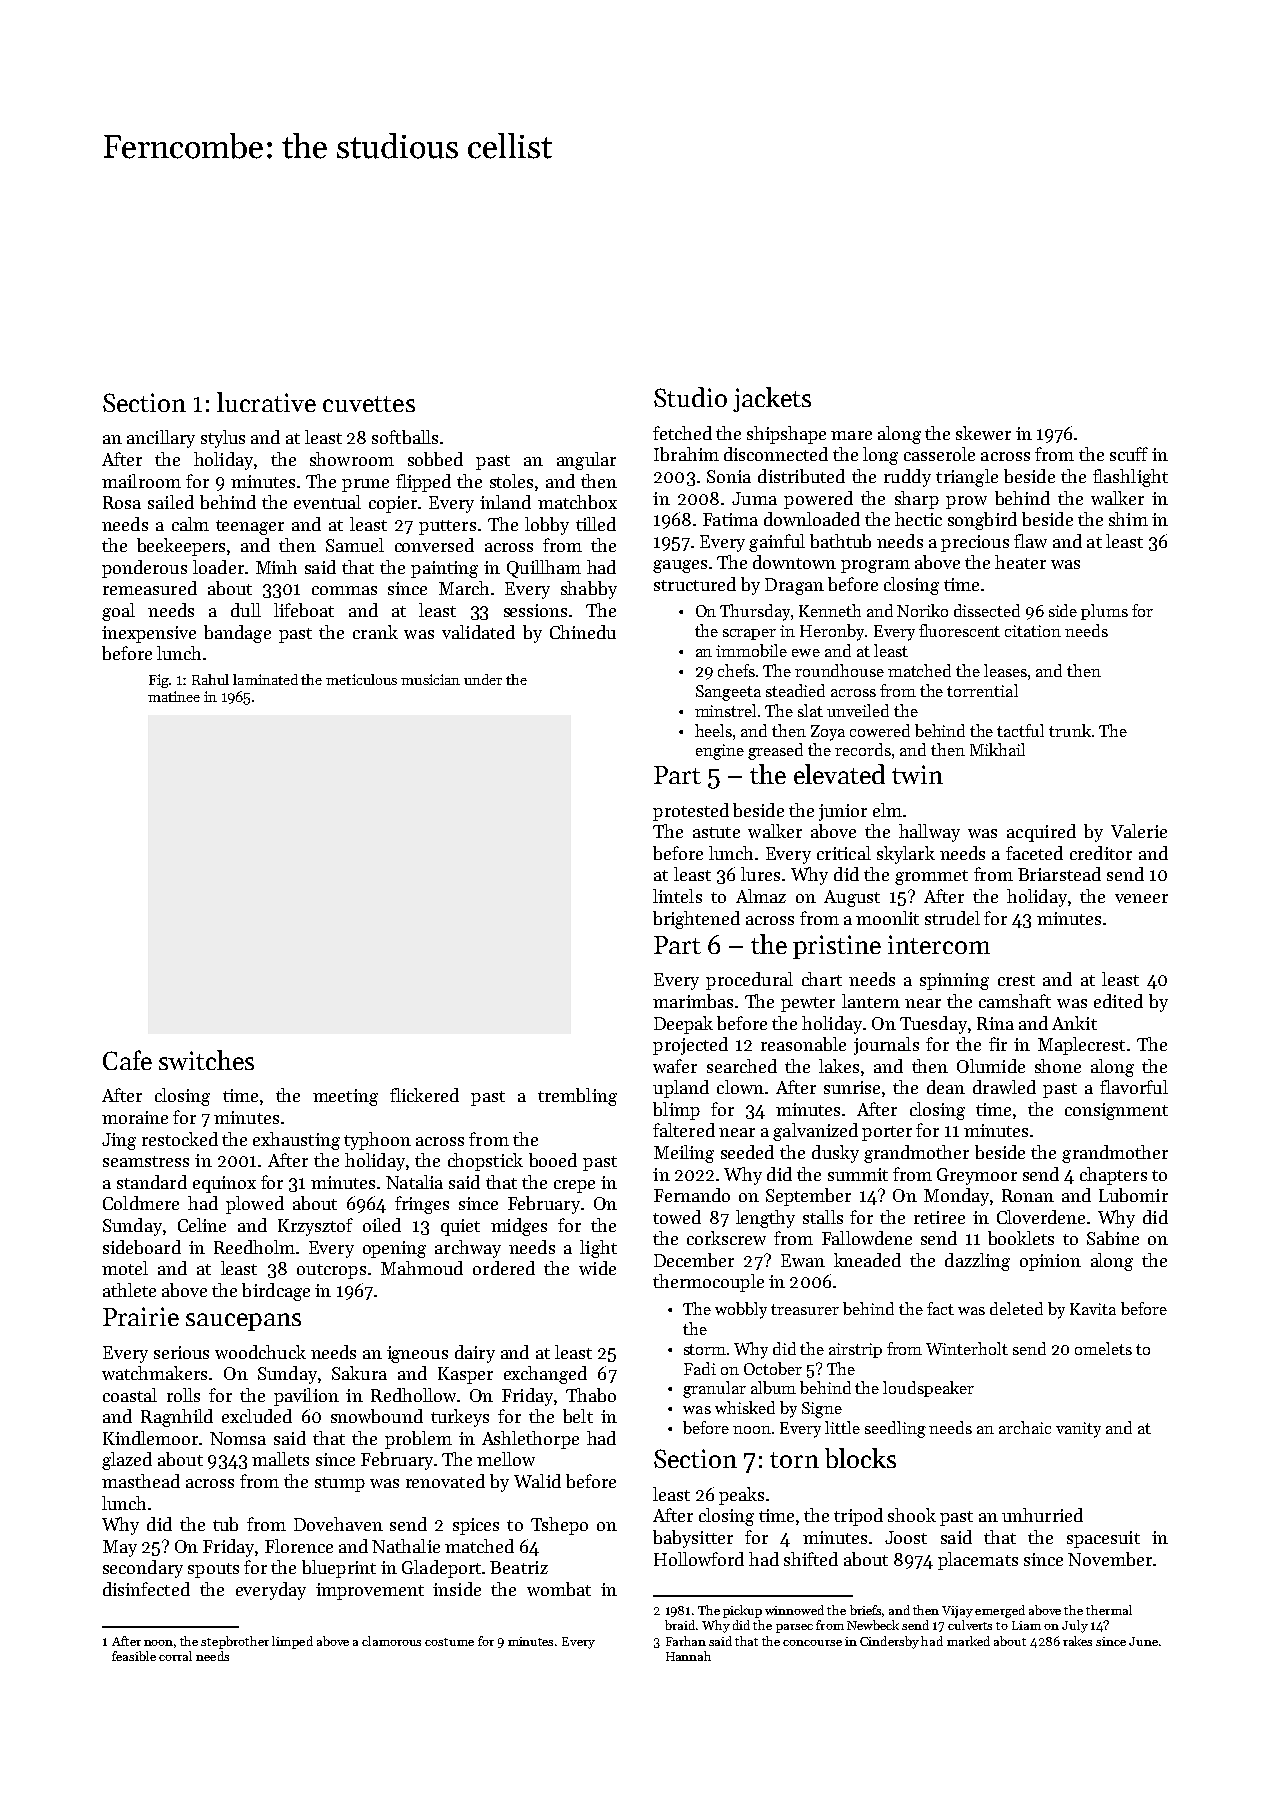 The height and width of the screenshot is (1796, 1270). I want to click on album, so click(773, 1387).
